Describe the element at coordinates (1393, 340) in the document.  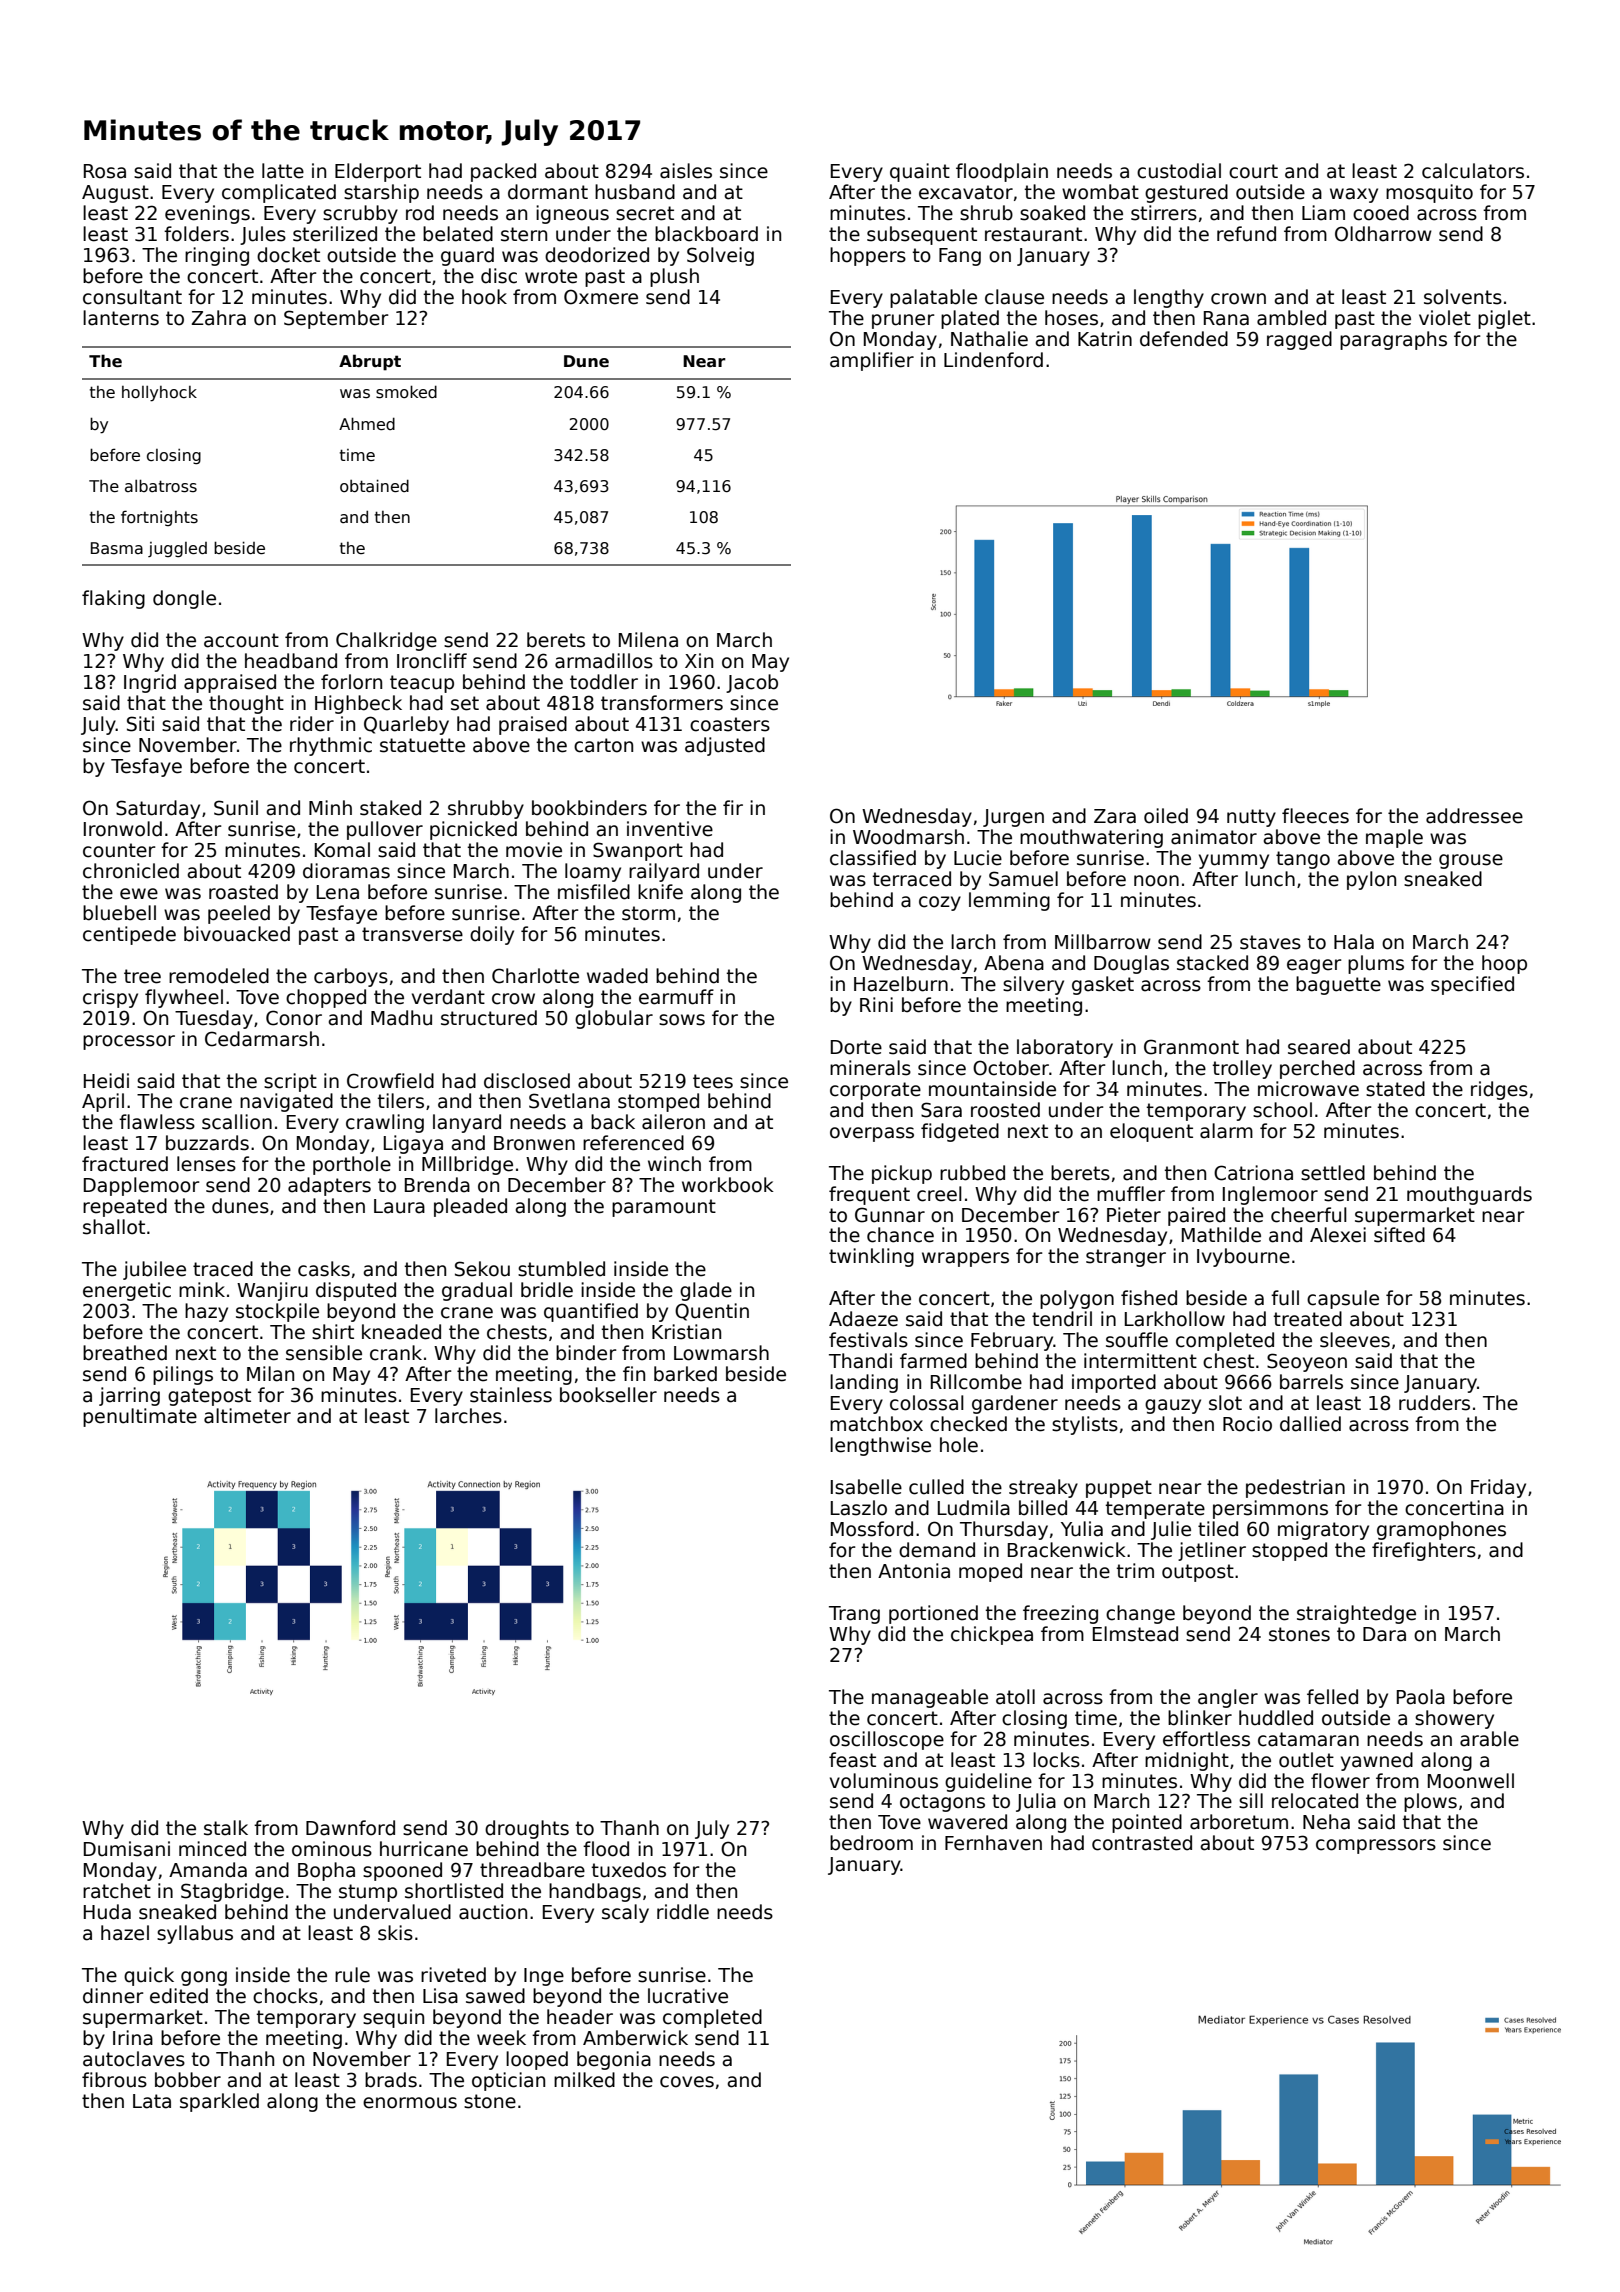
I see `paragraphs` at that location.
